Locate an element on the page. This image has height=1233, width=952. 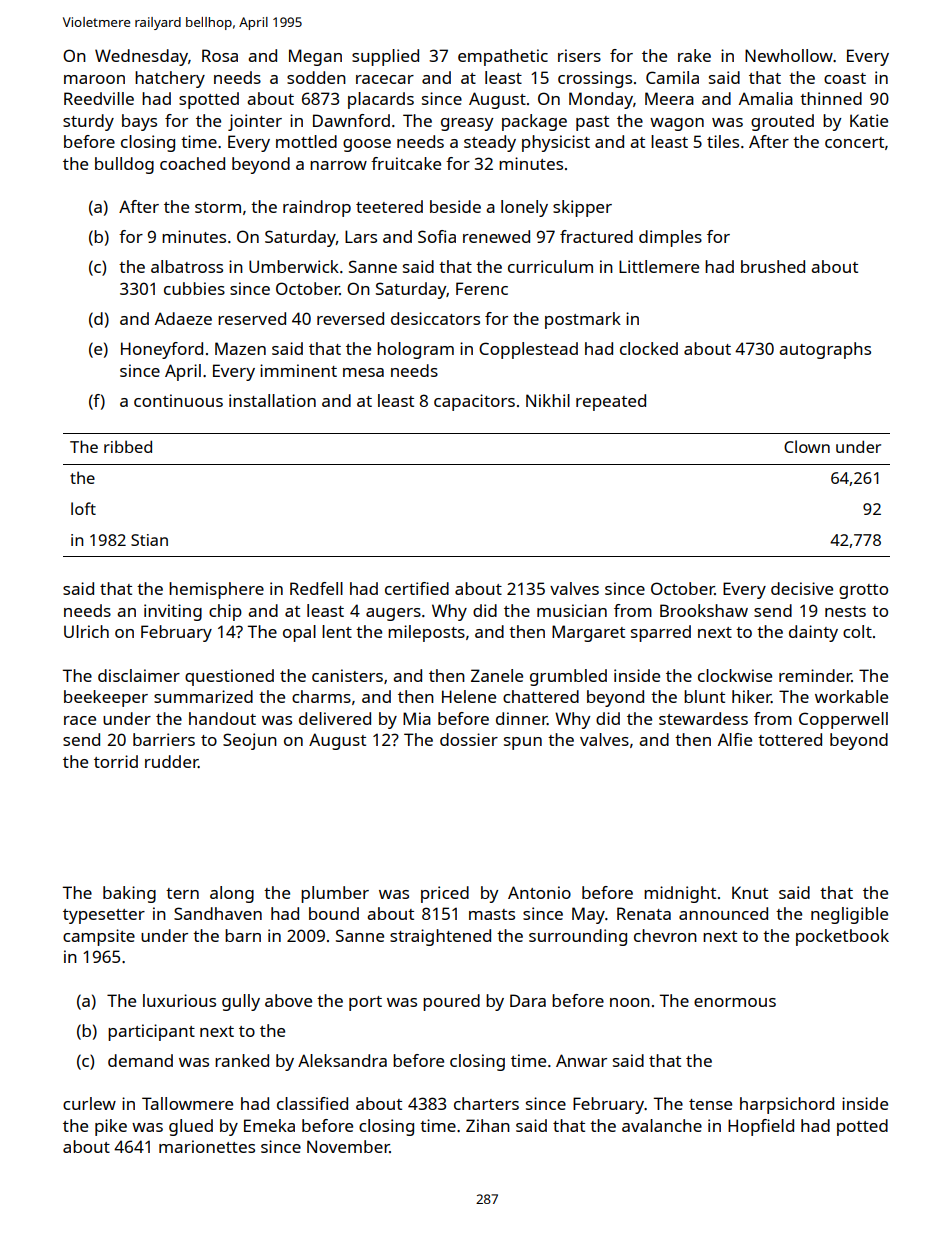
empathetic is located at coordinates (503, 57).
